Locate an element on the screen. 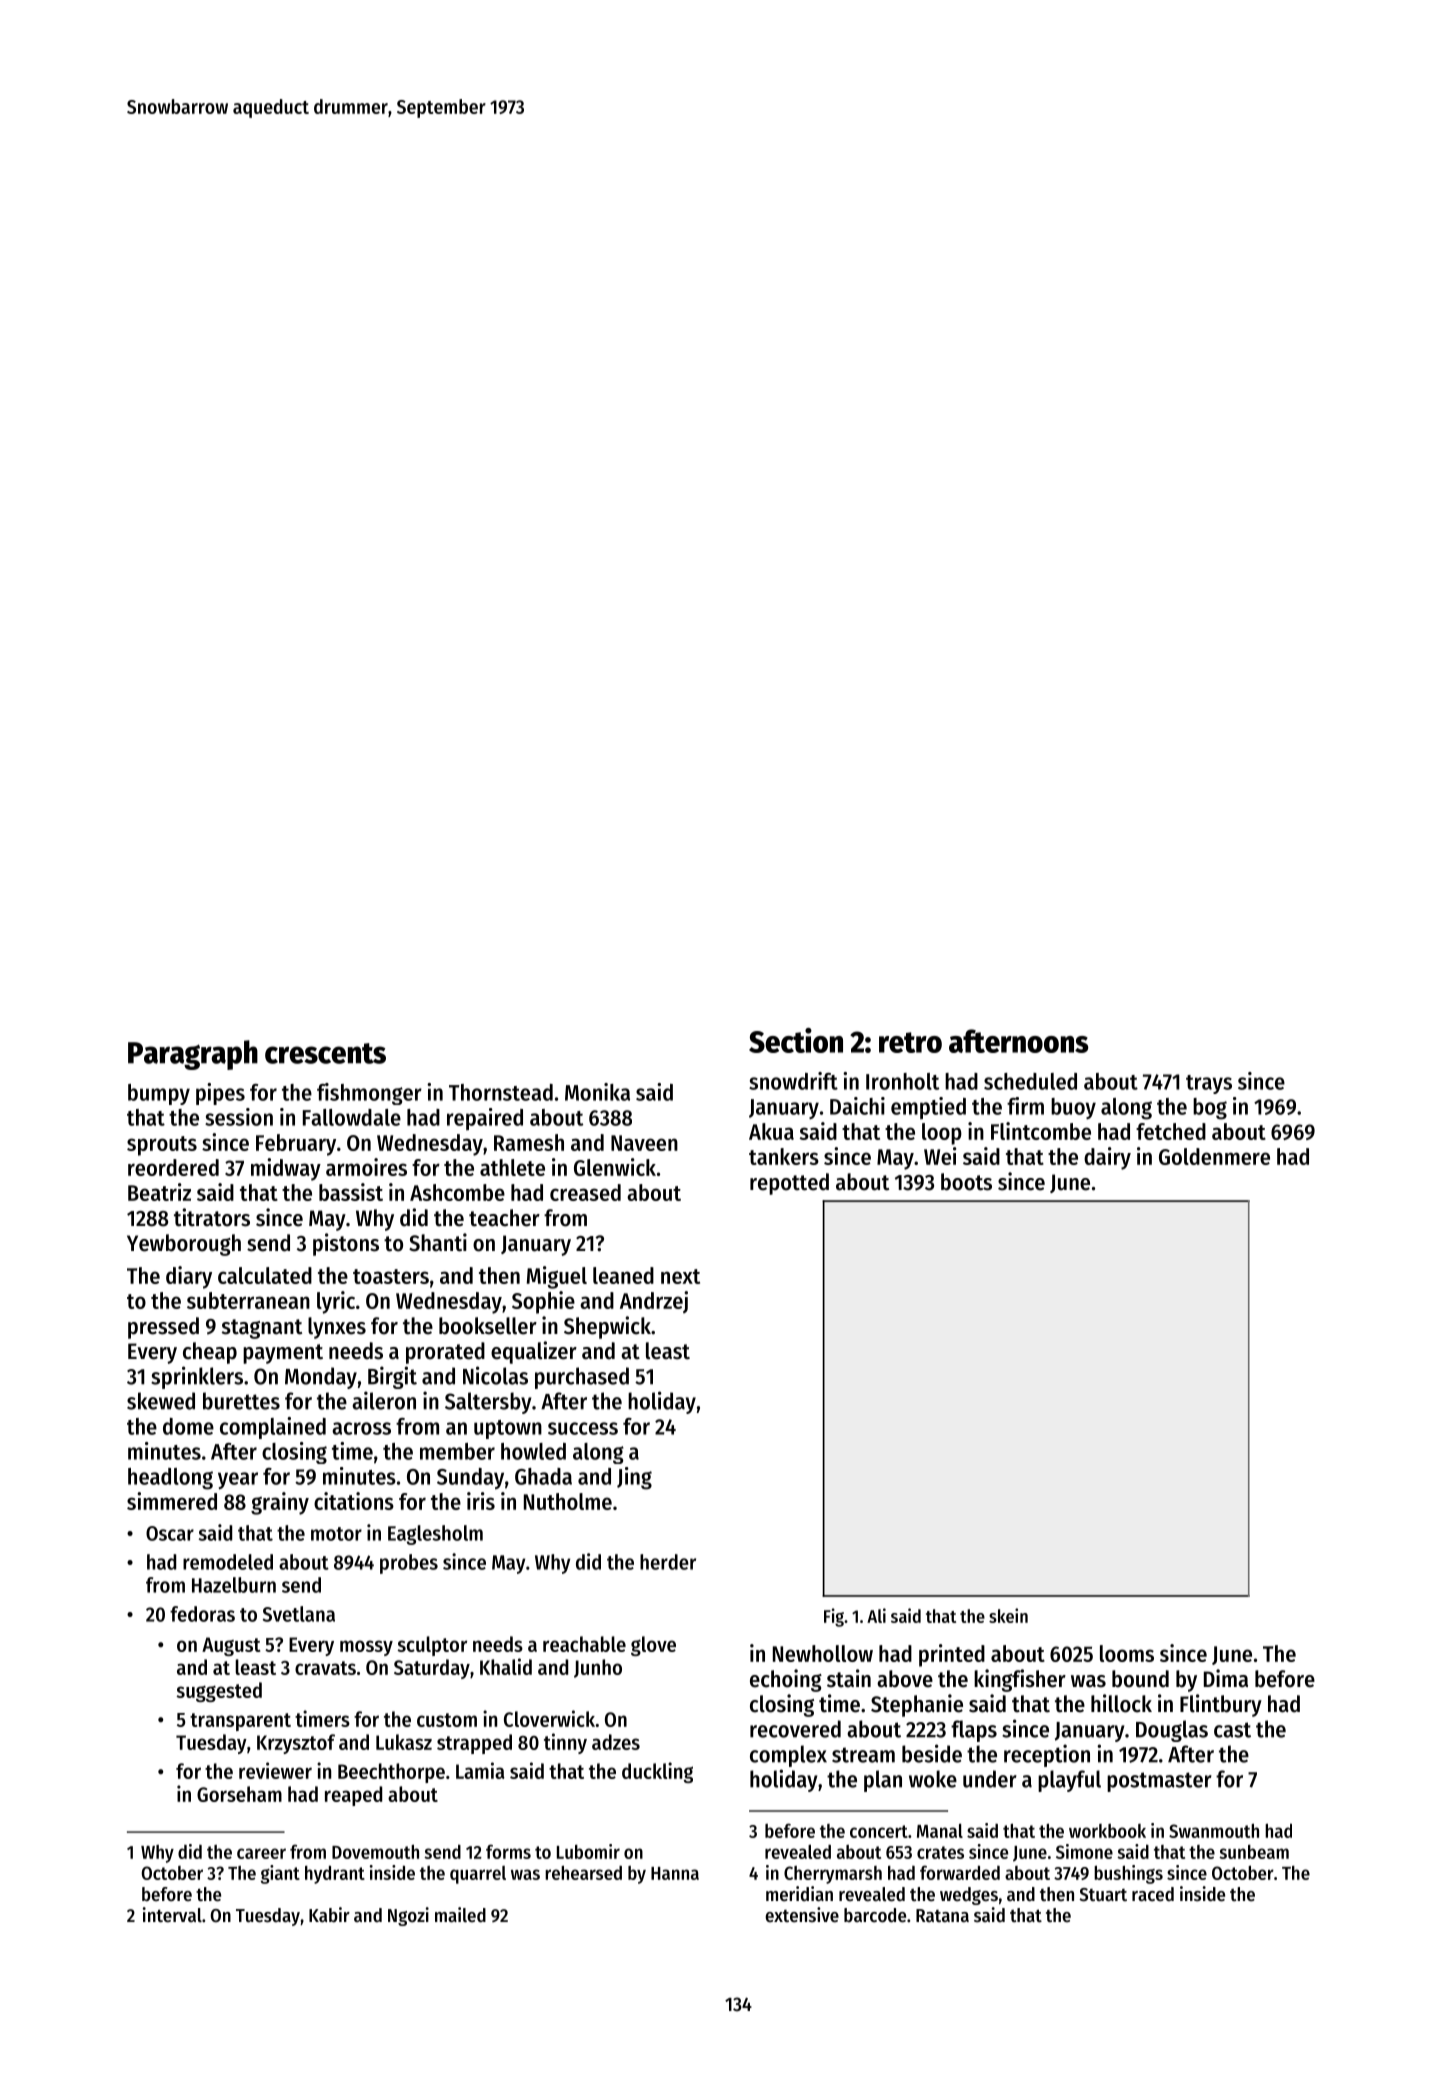  stain is located at coordinates (849, 1678).
